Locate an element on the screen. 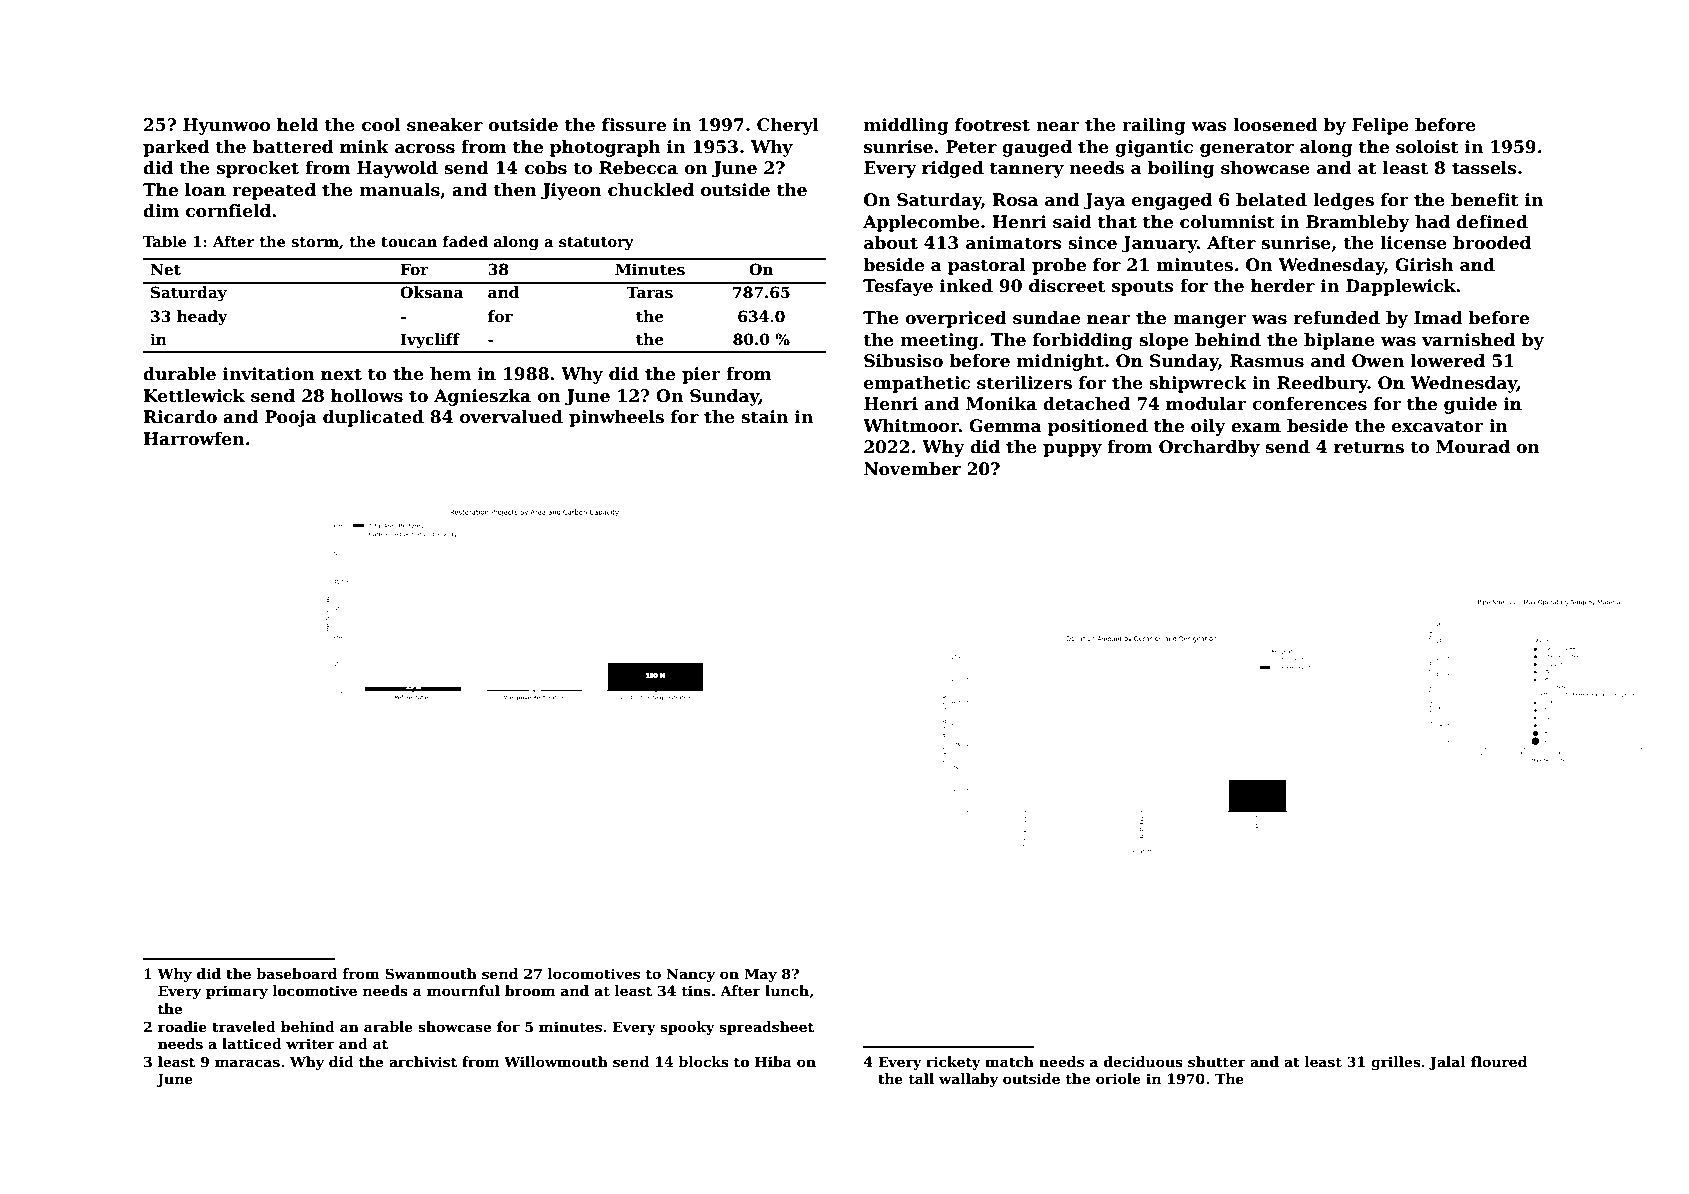 The height and width of the screenshot is (1194, 1689). baseboard is located at coordinates (296, 973).
